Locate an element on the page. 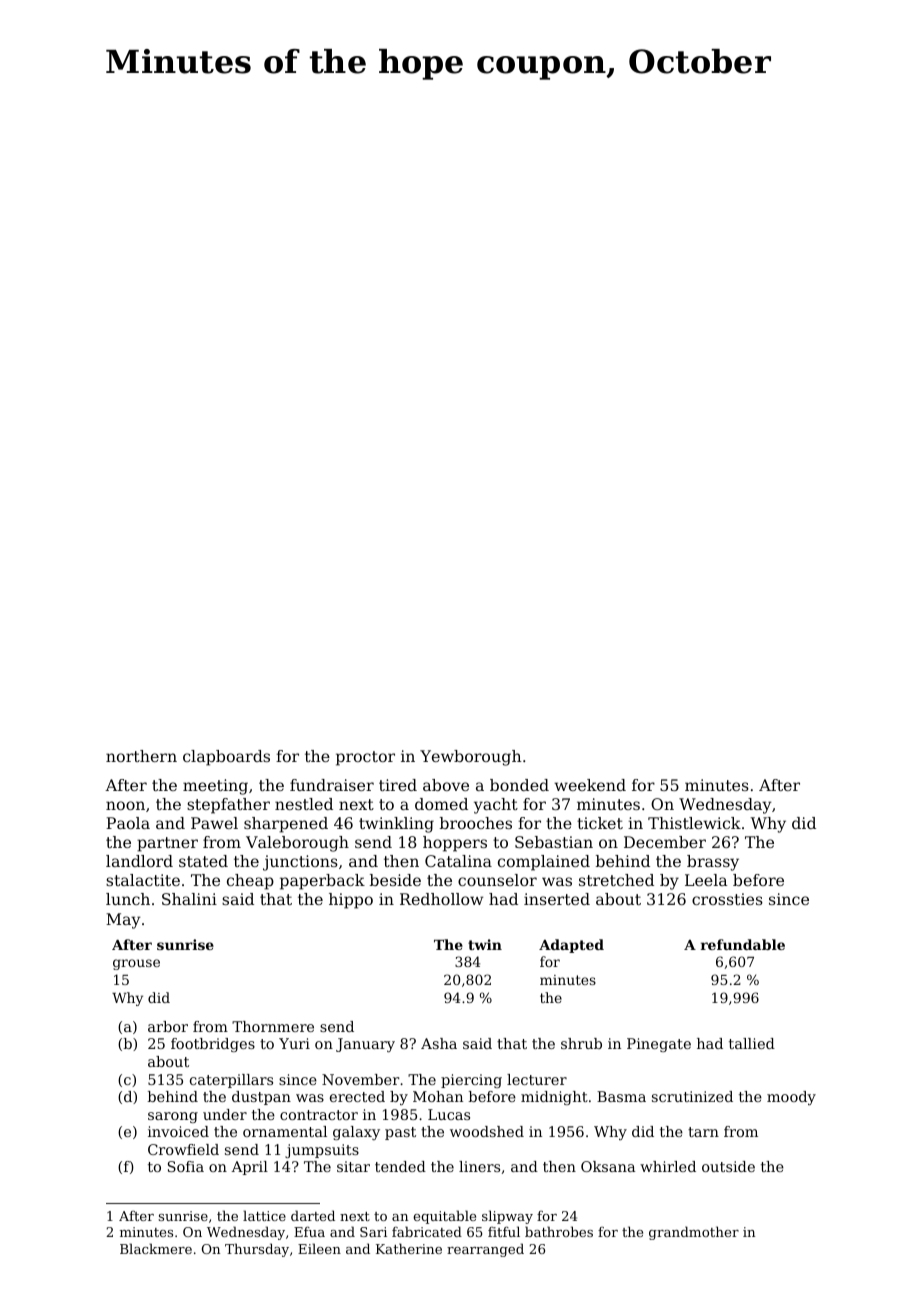 This document has height=1308, width=924. tarn is located at coordinates (703, 1132).
